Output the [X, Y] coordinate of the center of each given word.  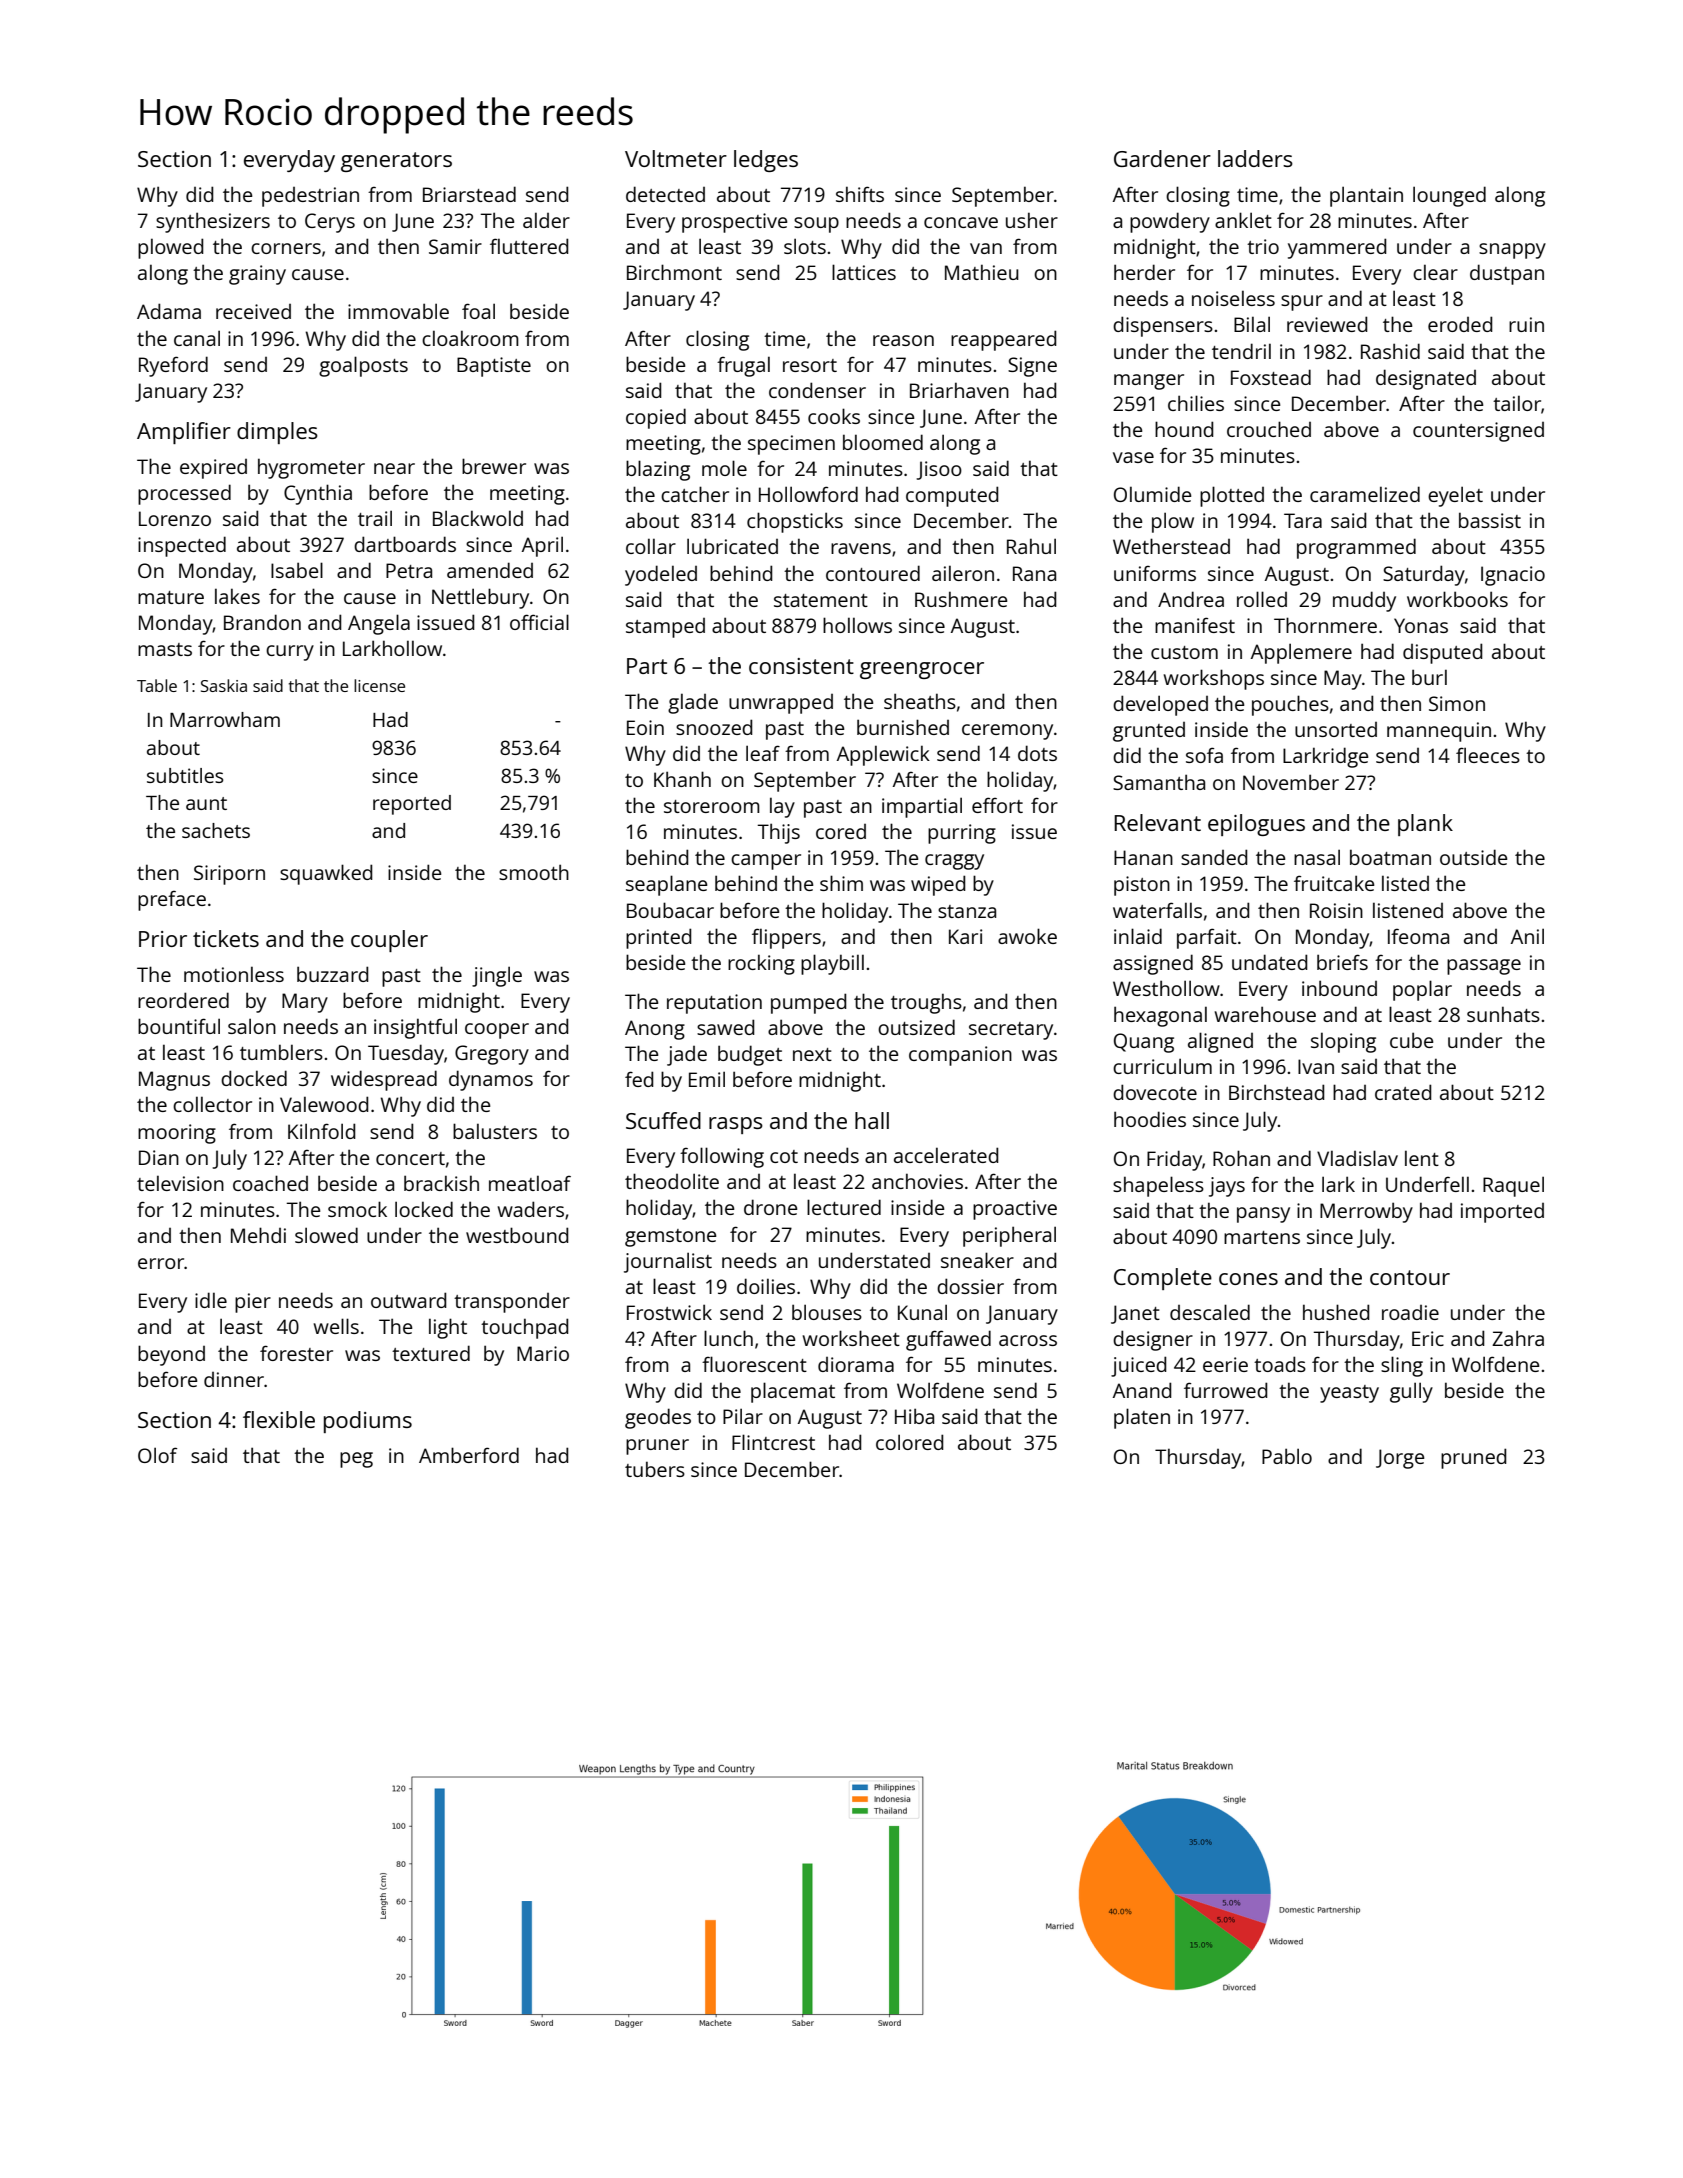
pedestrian [310, 197]
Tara [1303, 520]
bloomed [883, 442]
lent [1422, 1158]
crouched [1269, 429]
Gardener [1162, 158]
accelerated [946, 1155]
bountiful [179, 1026]
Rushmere [961, 599]
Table [157, 685]
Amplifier [184, 433]
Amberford [469, 1455]
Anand [1142, 1390]
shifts [860, 194]
